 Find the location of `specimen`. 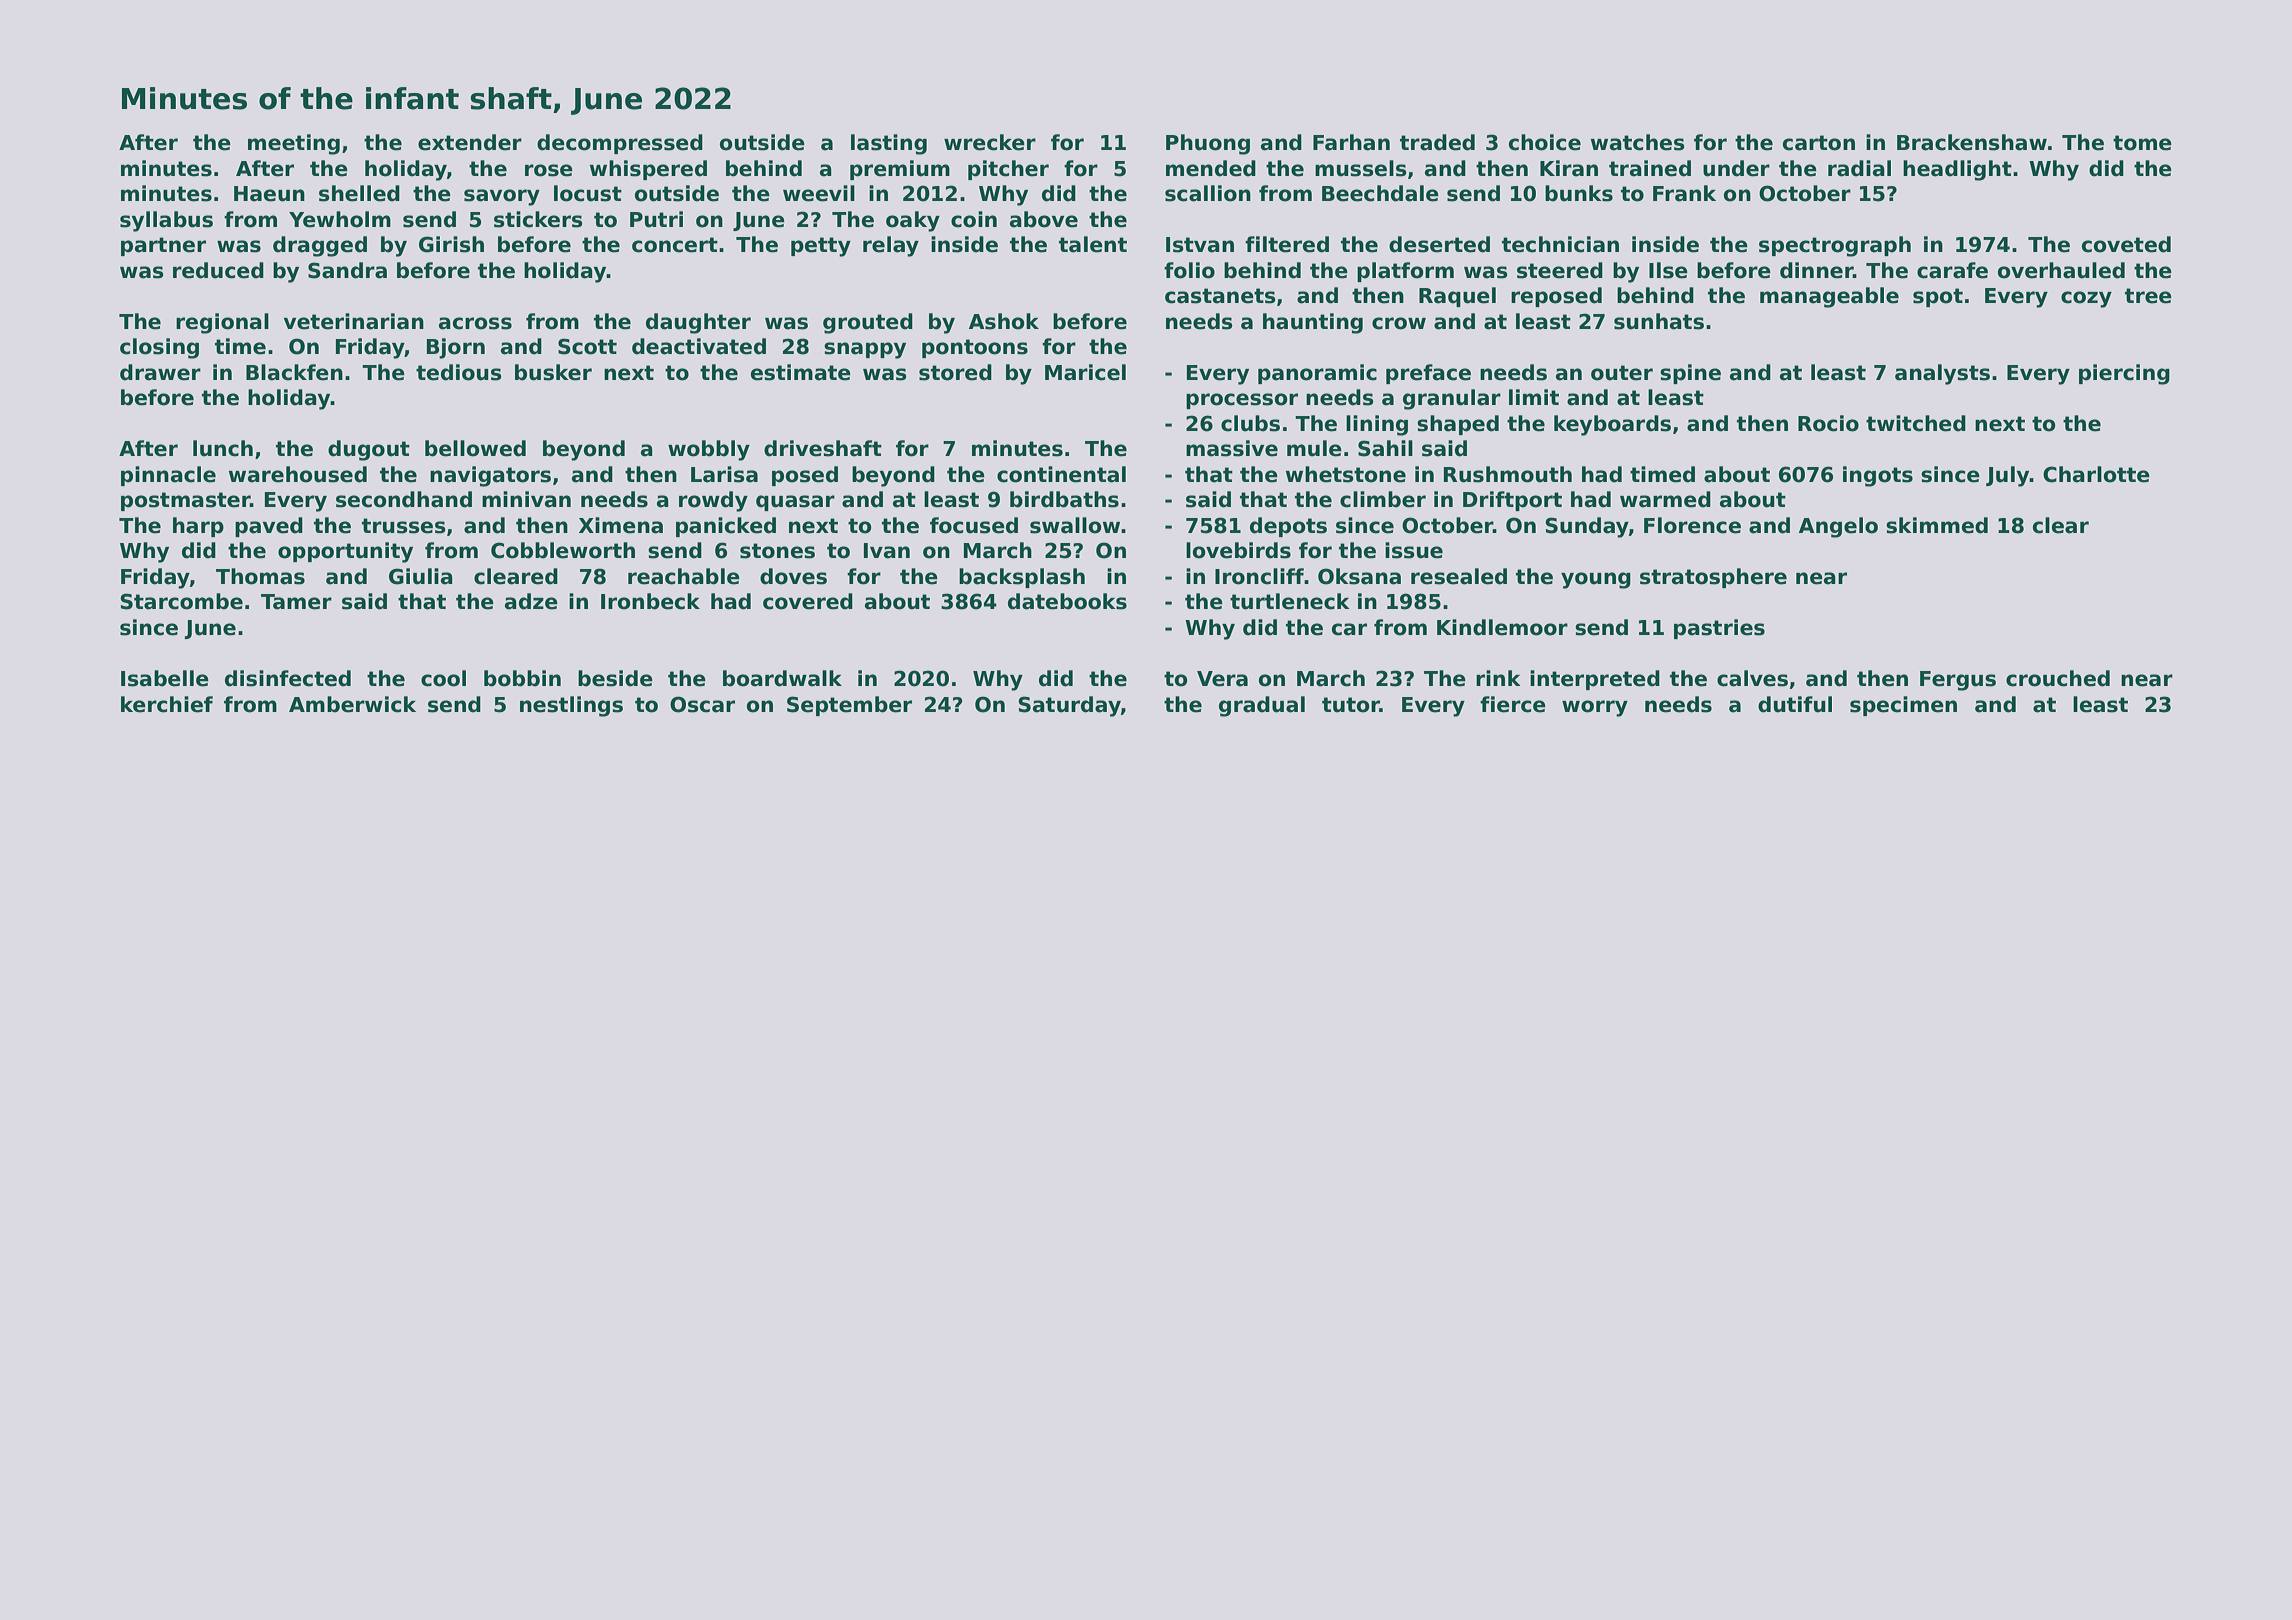

specimen is located at coordinates (1903, 706).
